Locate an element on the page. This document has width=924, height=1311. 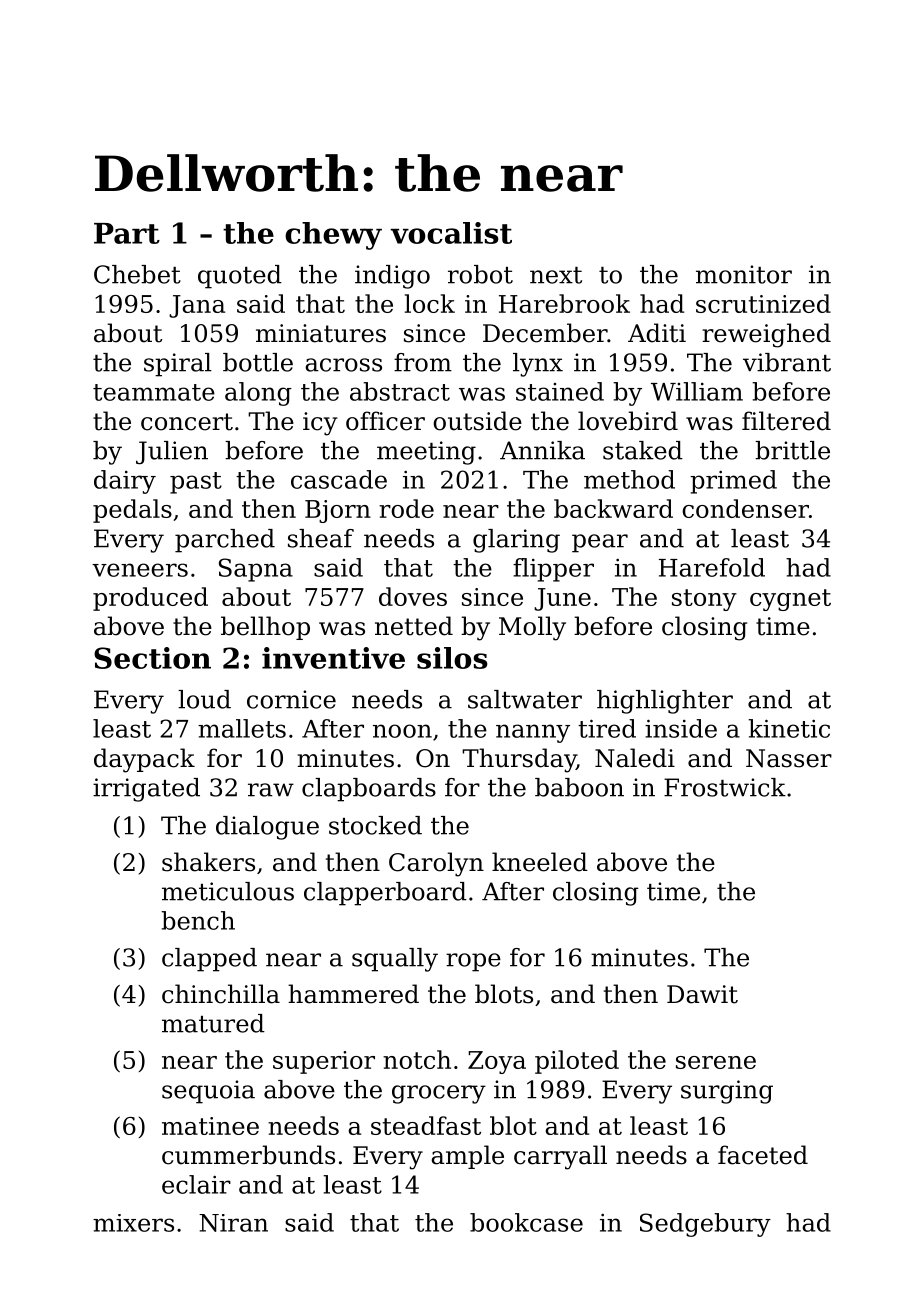
monitor is located at coordinates (744, 274).
